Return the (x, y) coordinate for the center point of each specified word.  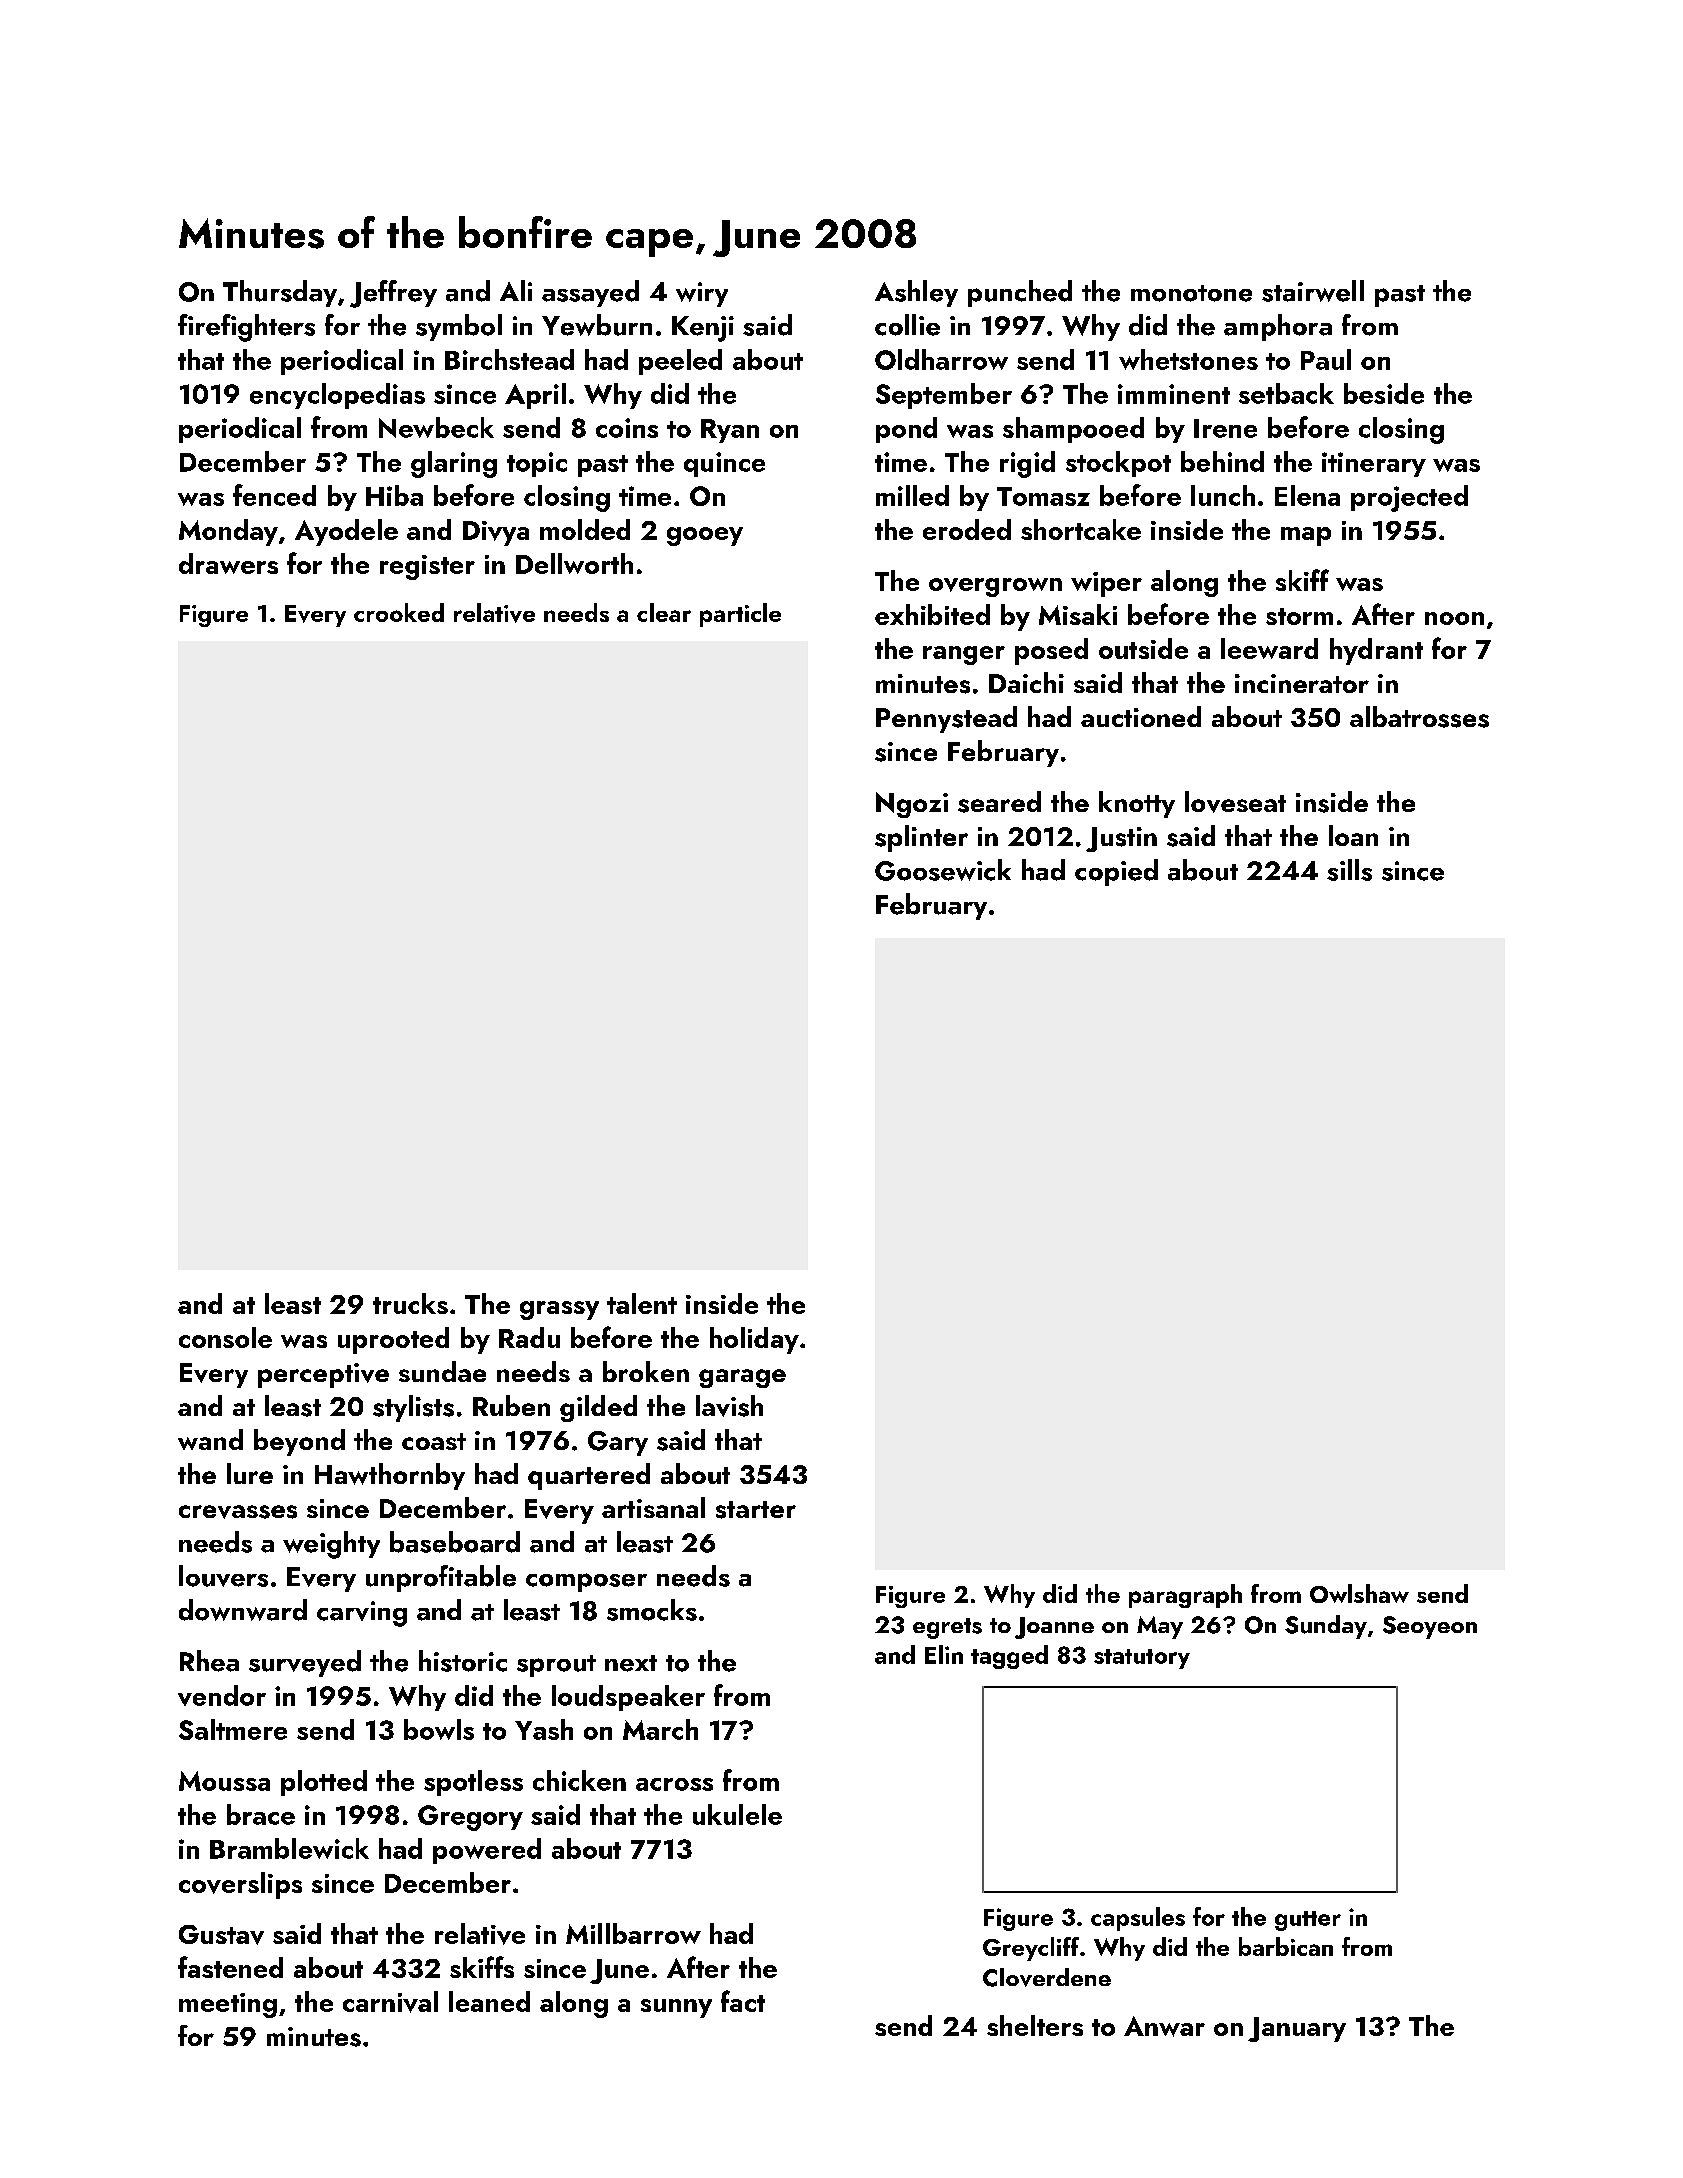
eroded (967, 529)
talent (642, 1303)
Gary (618, 1443)
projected (1409, 498)
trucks (410, 1303)
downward (243, 1610)
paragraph (1185, 1596)
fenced (274, 495)
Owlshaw (1359, 1593)
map (1306, 536)
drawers (228, 563)
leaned (489, 2001)
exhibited (932, 614)
